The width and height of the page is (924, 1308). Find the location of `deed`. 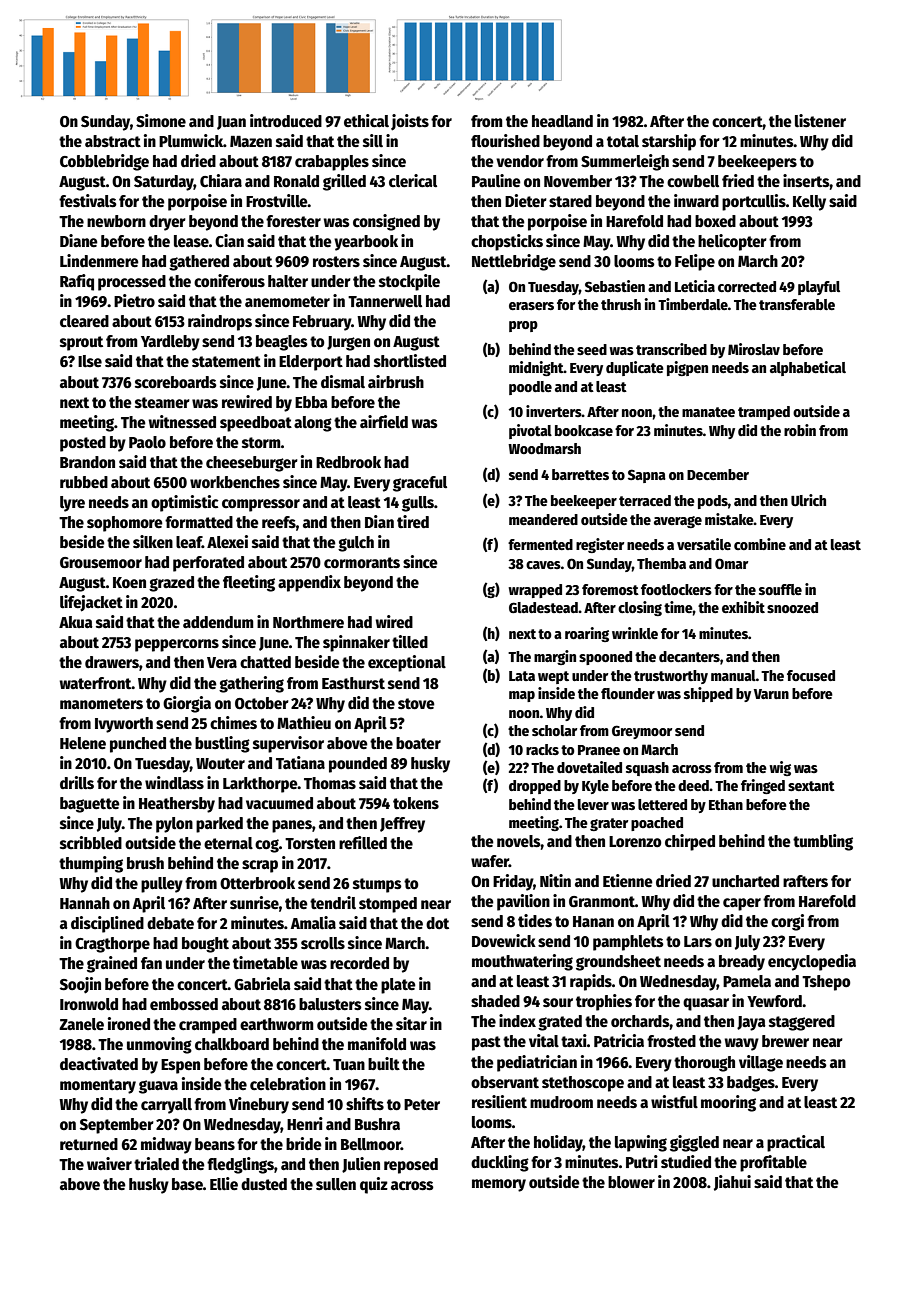

deed is located at coordinates (693, 785).
